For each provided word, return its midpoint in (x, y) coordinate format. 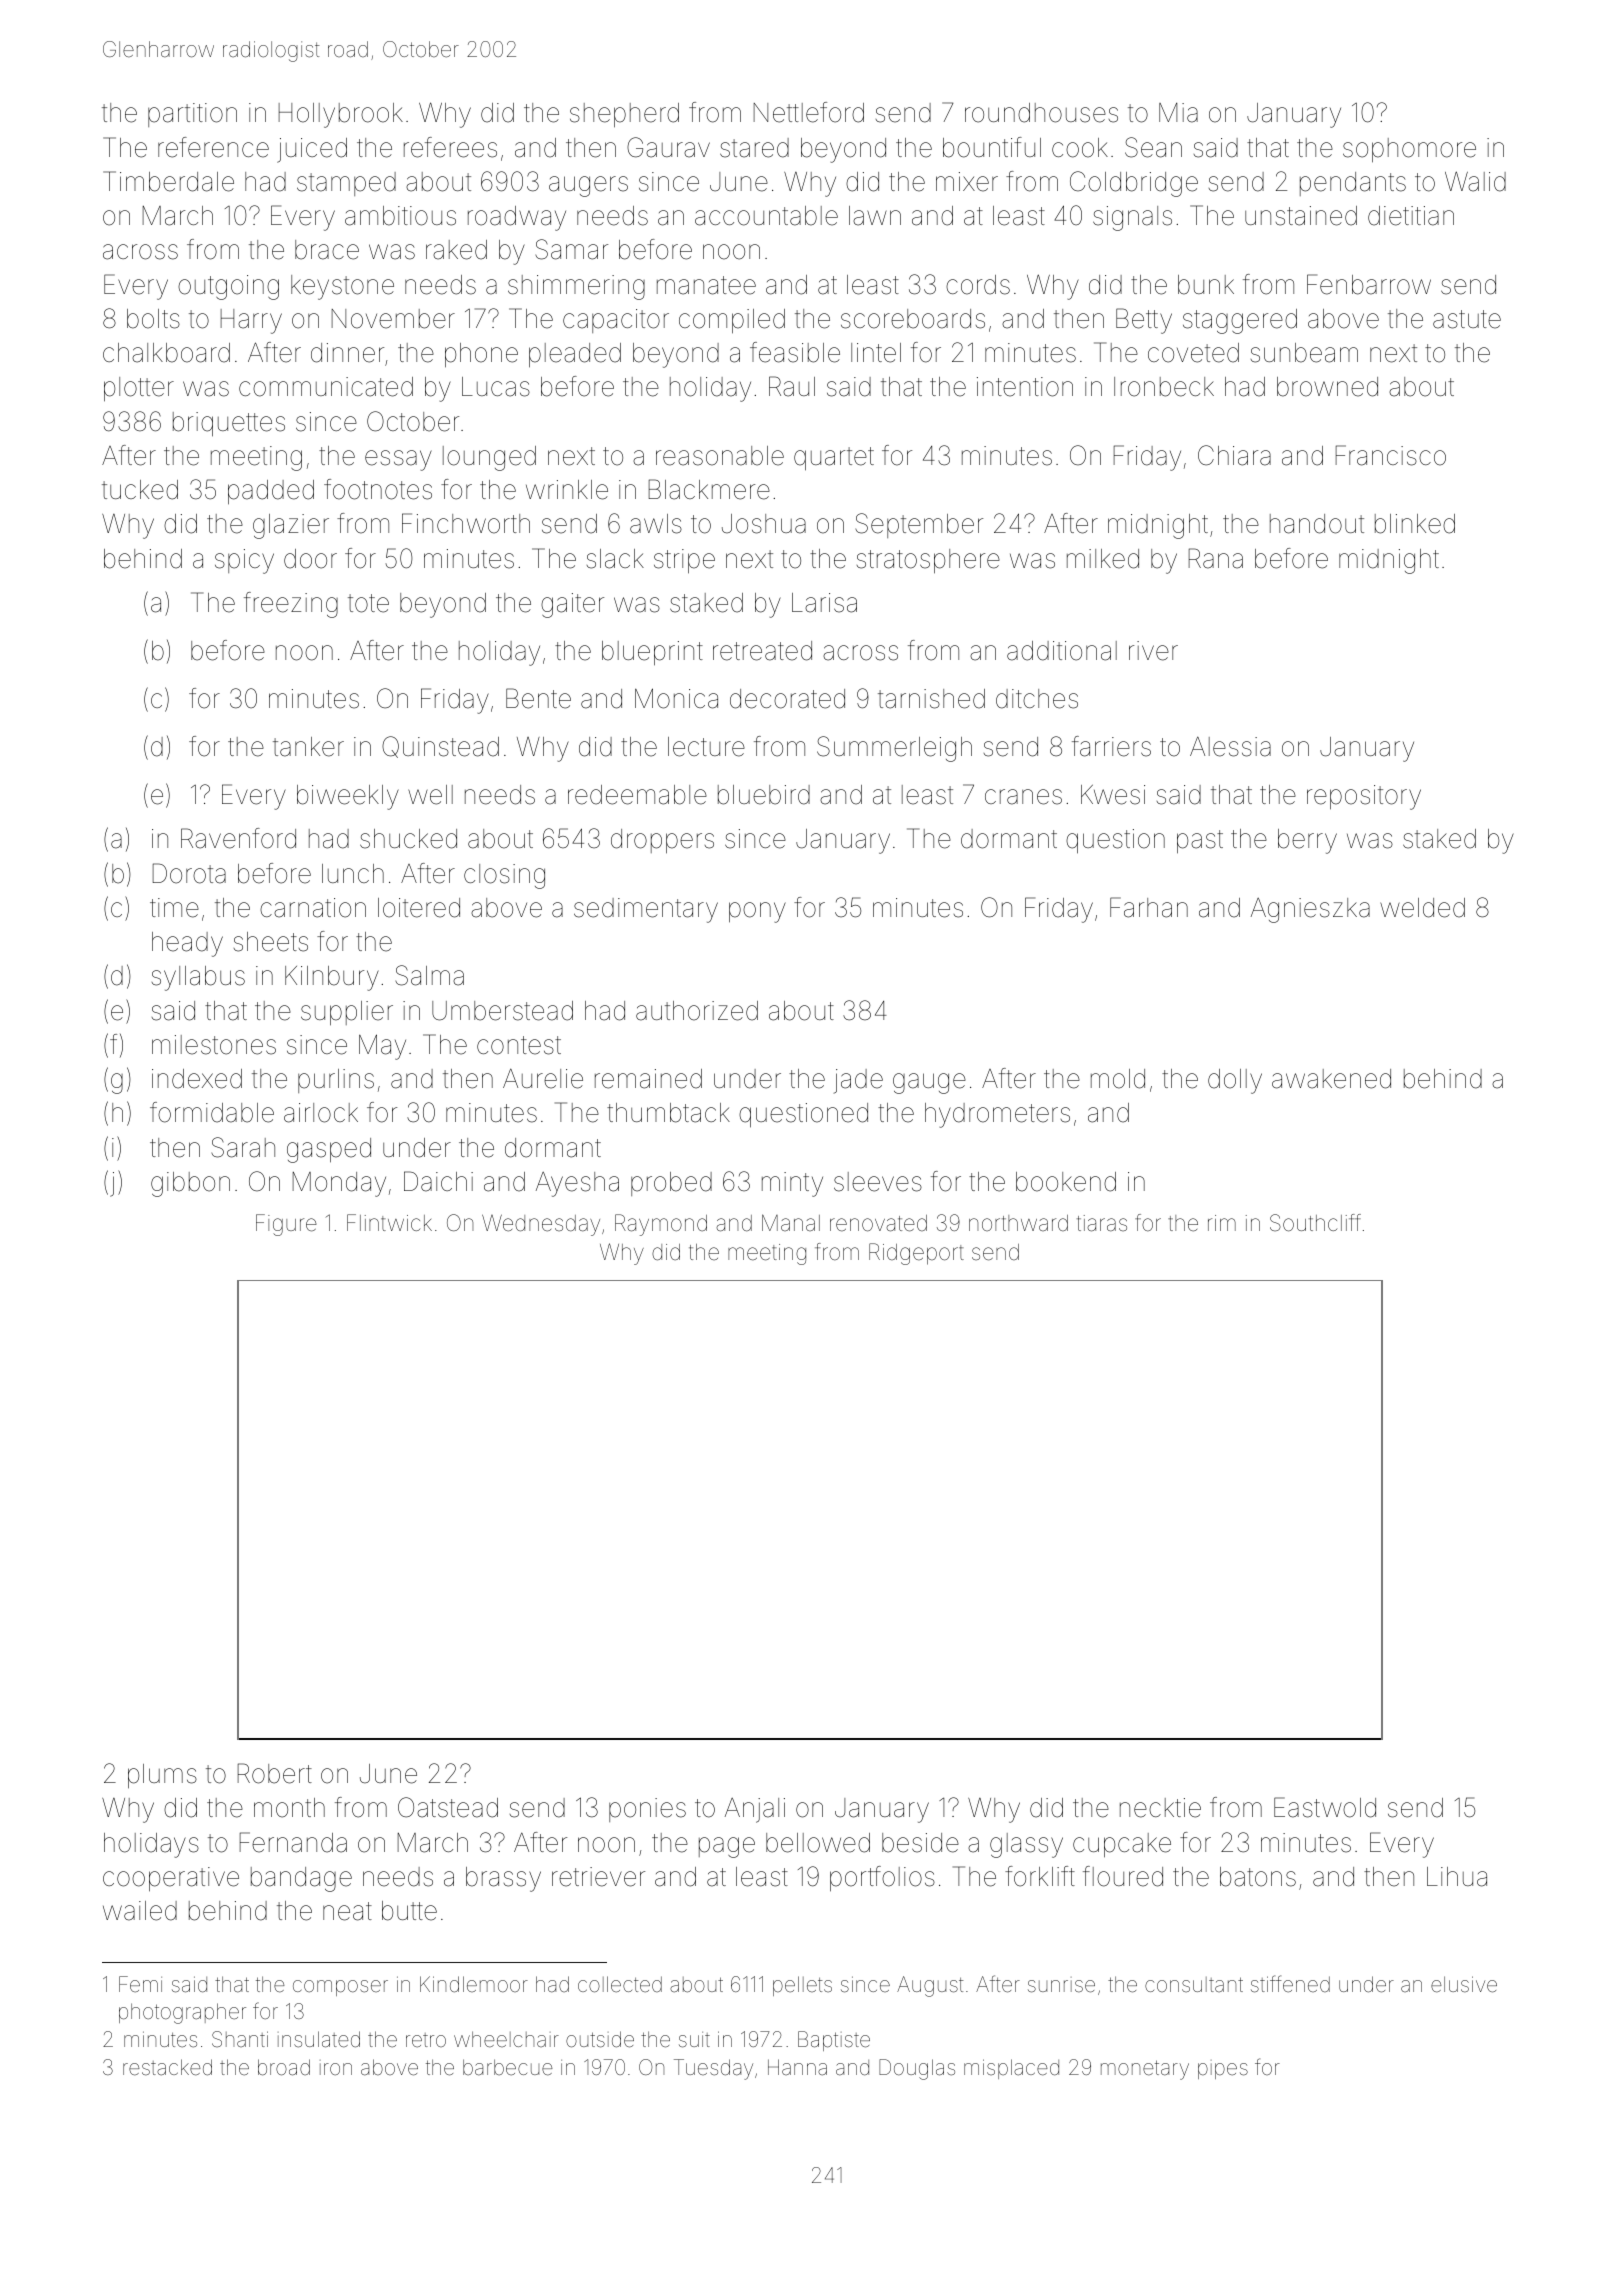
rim (1222, 1223)
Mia (1178, 113)
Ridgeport (916, 1254)
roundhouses (1041, 113)
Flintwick (389, 1222)
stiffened (1290, 1984)
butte (409, 1911)
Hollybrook (341, 115)
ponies (647, 1810)
